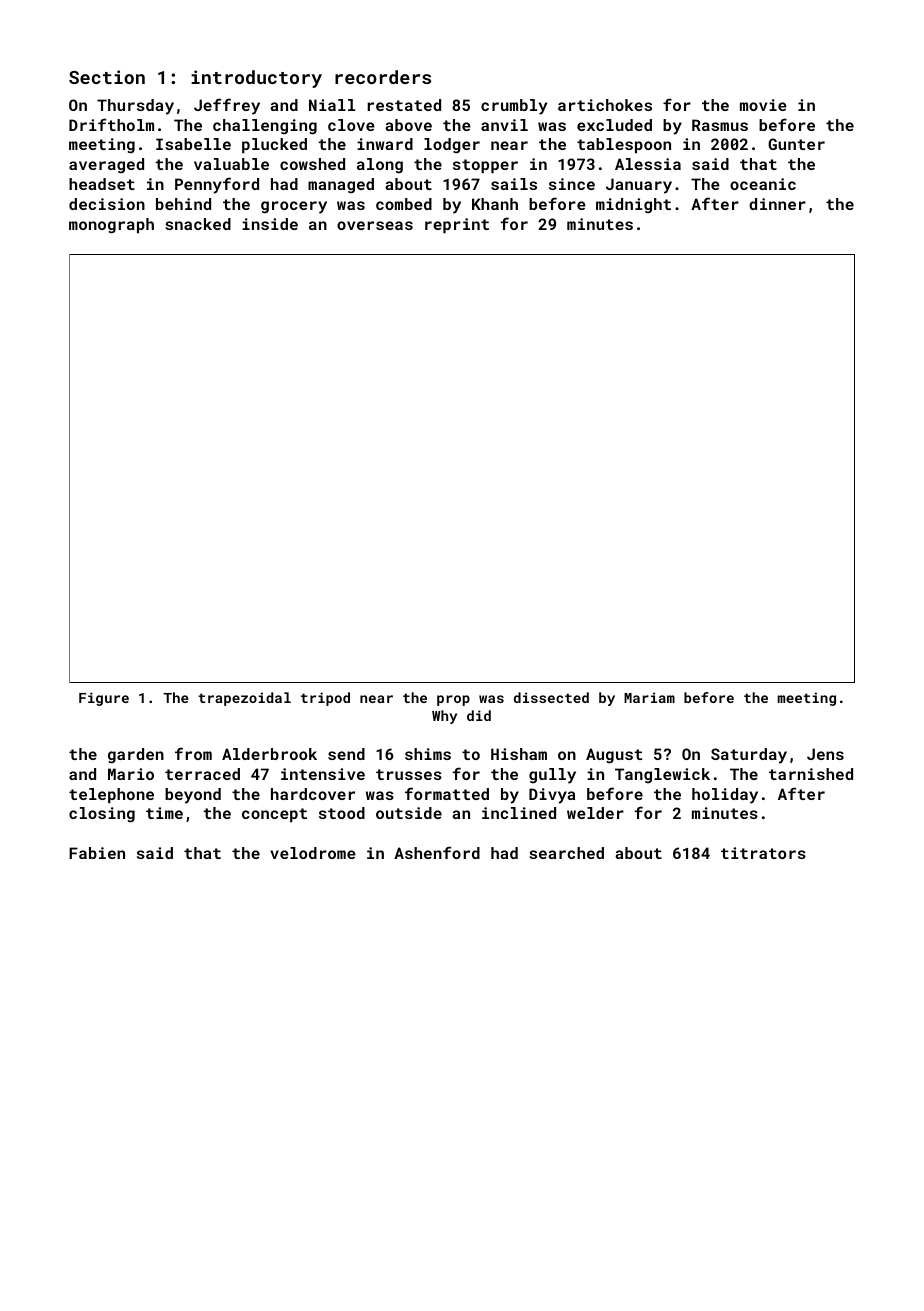 This screenshot has height=1311, width=924. I want to click on Mariam, so click(649, 697).
